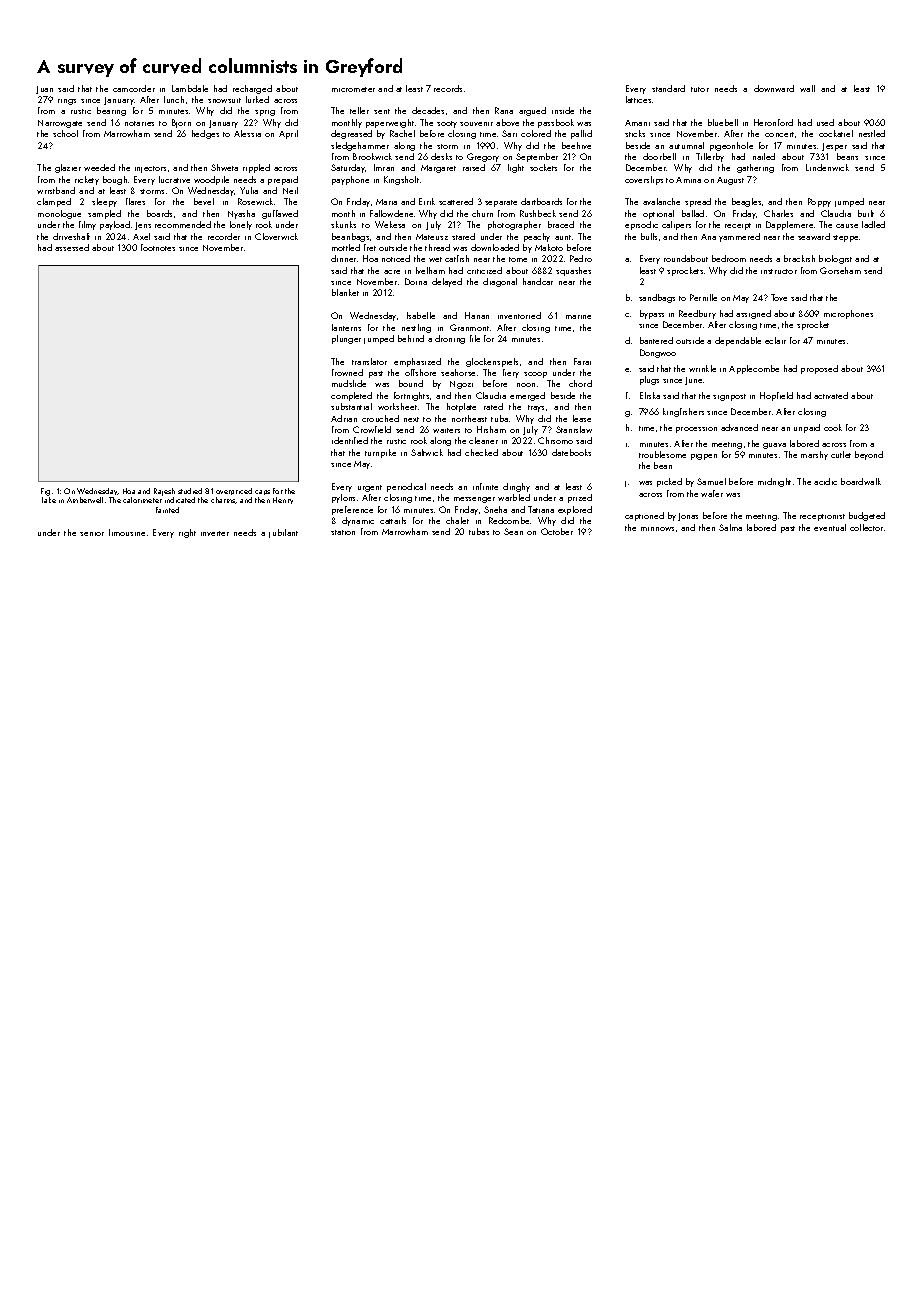 Image resolution: width=924 pixels, height=1308 pixels. What do you see at coordinates (448, 88) in the page?
I see `records` at bounding box center [448, 88].
